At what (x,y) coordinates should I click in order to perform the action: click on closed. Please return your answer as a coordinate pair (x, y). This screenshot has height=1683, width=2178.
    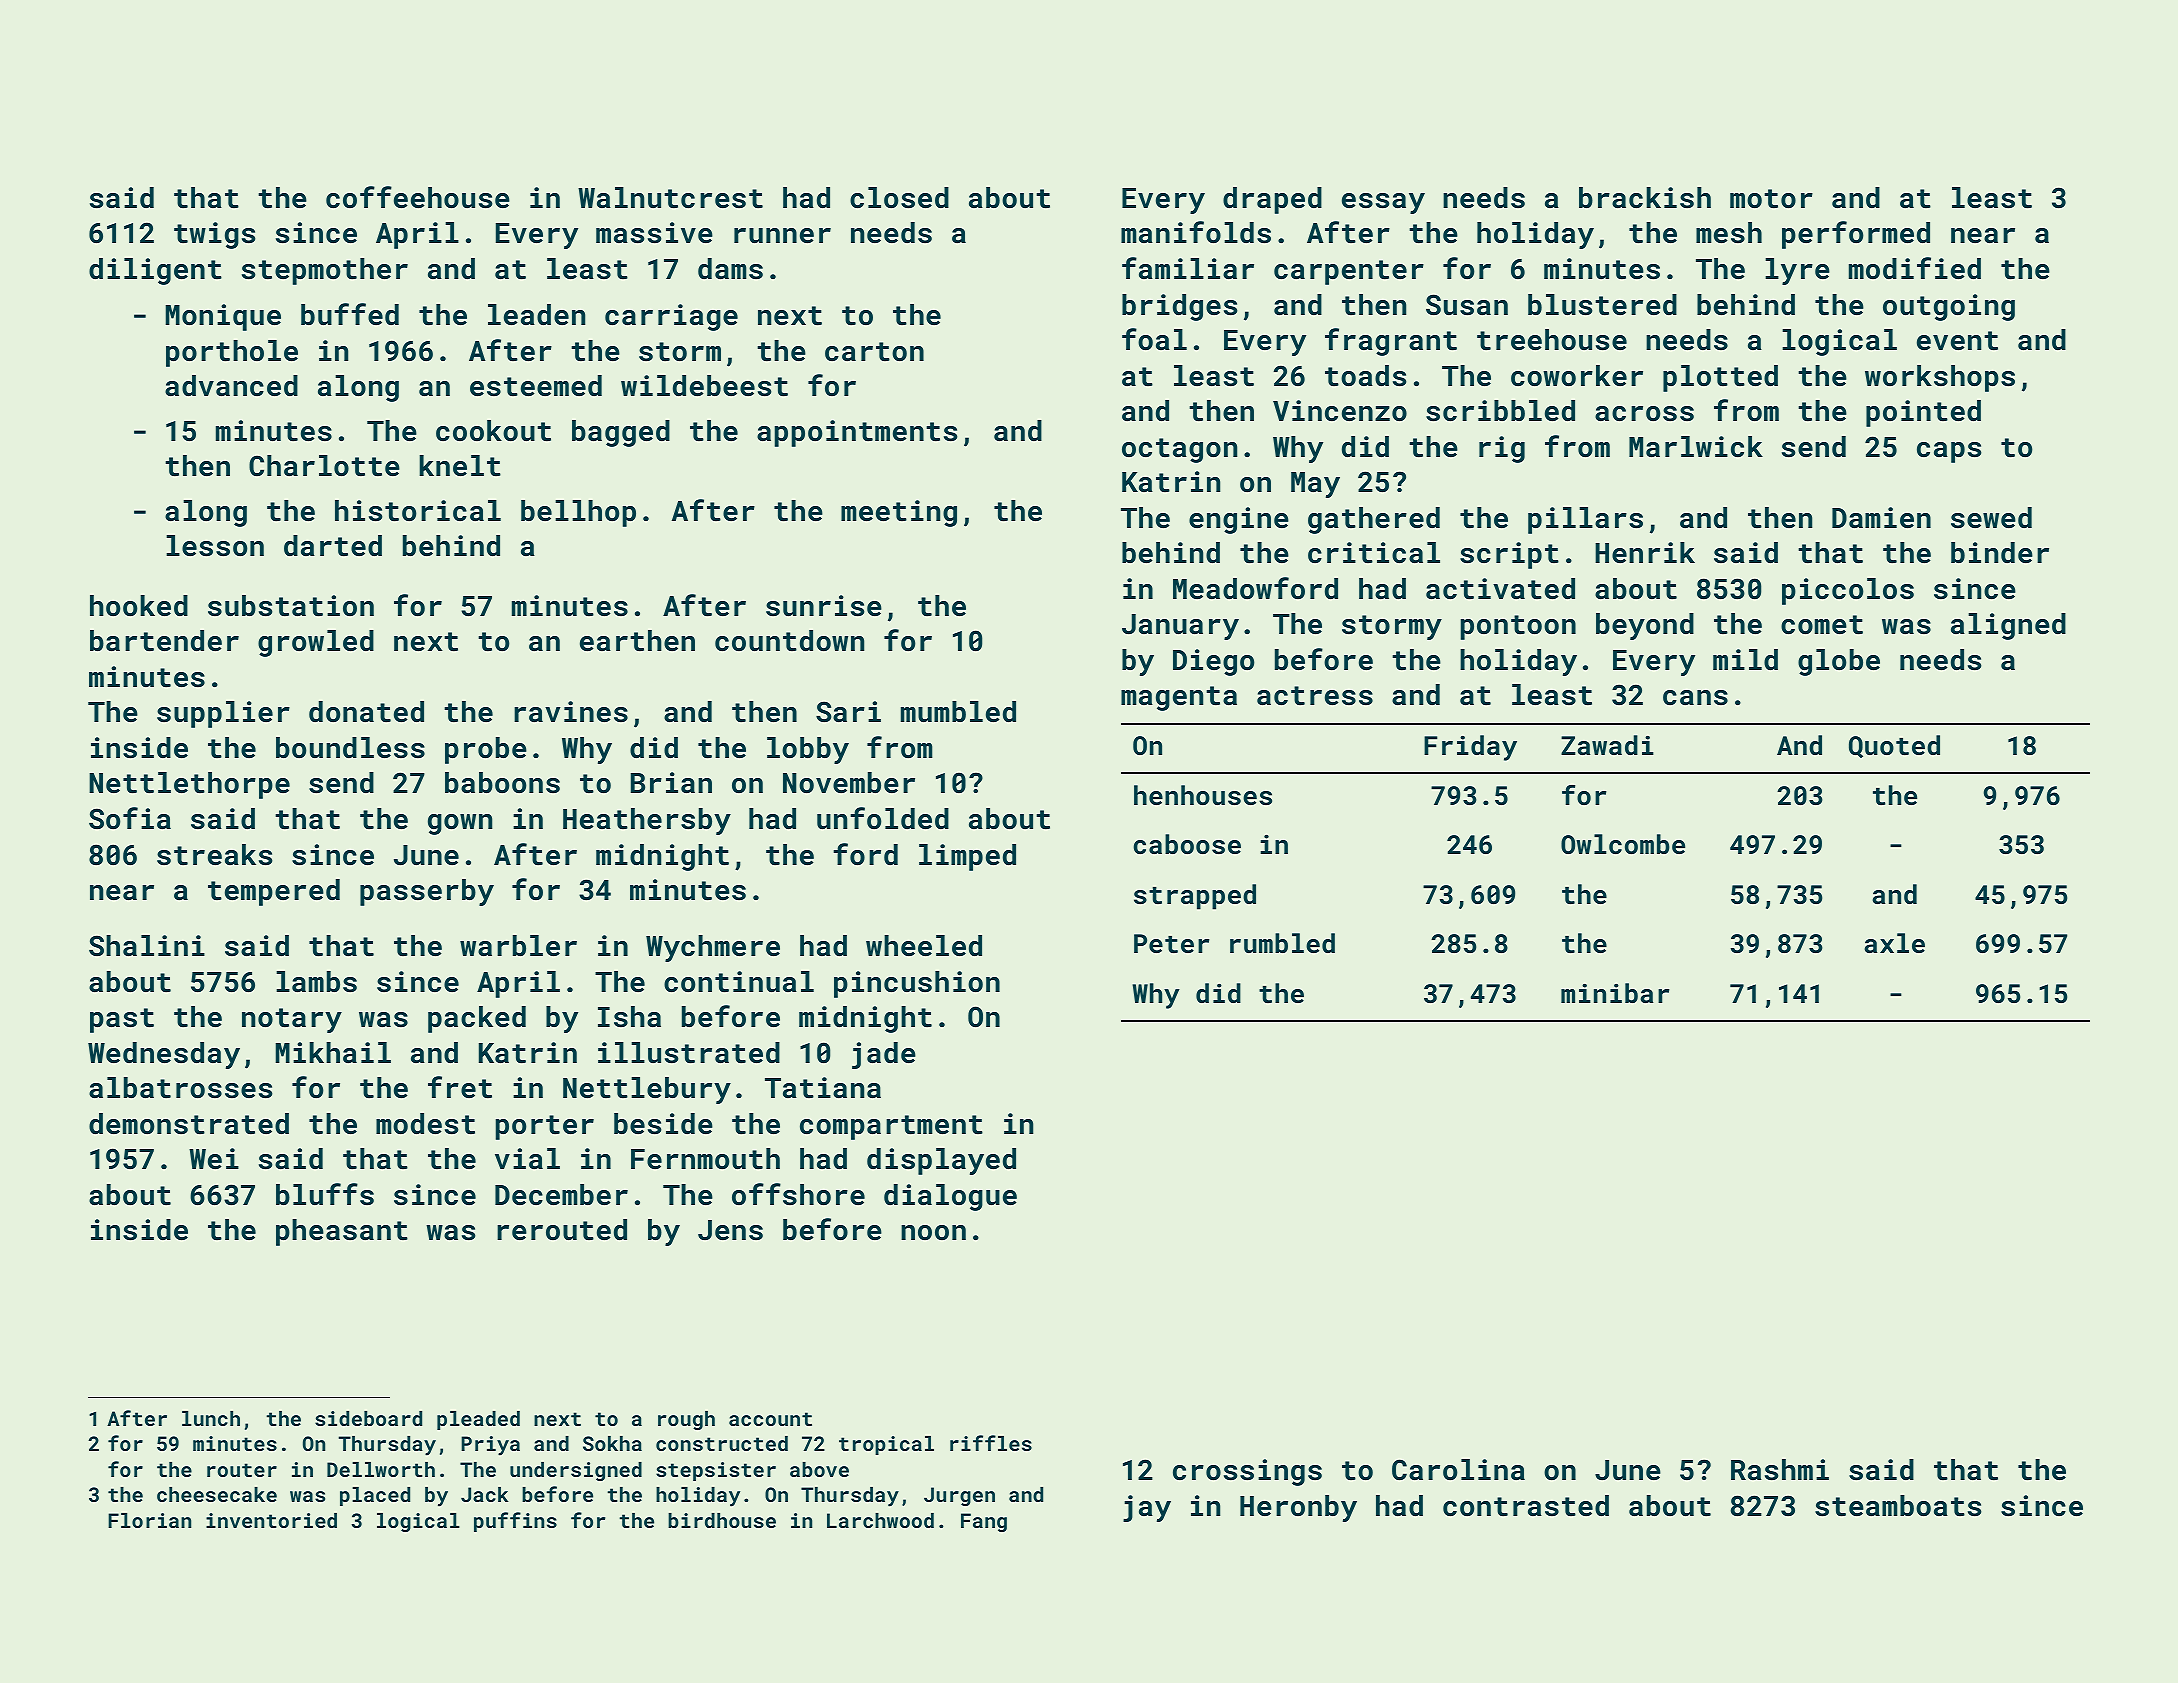
    Looking at the image, I should click on (899, 198).
